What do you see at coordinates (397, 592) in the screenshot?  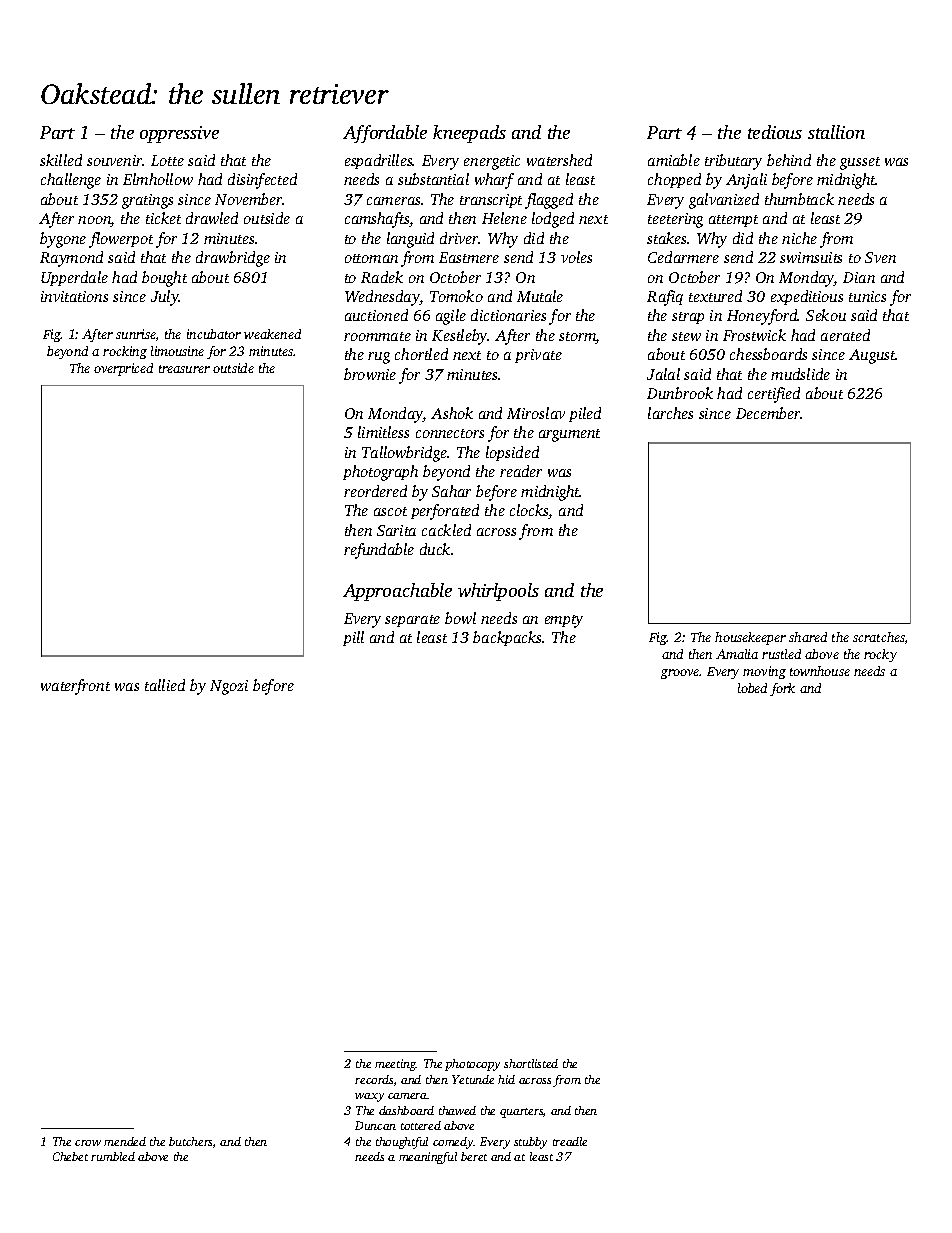 I see `Approachable` at bounding box center [397, 592].
